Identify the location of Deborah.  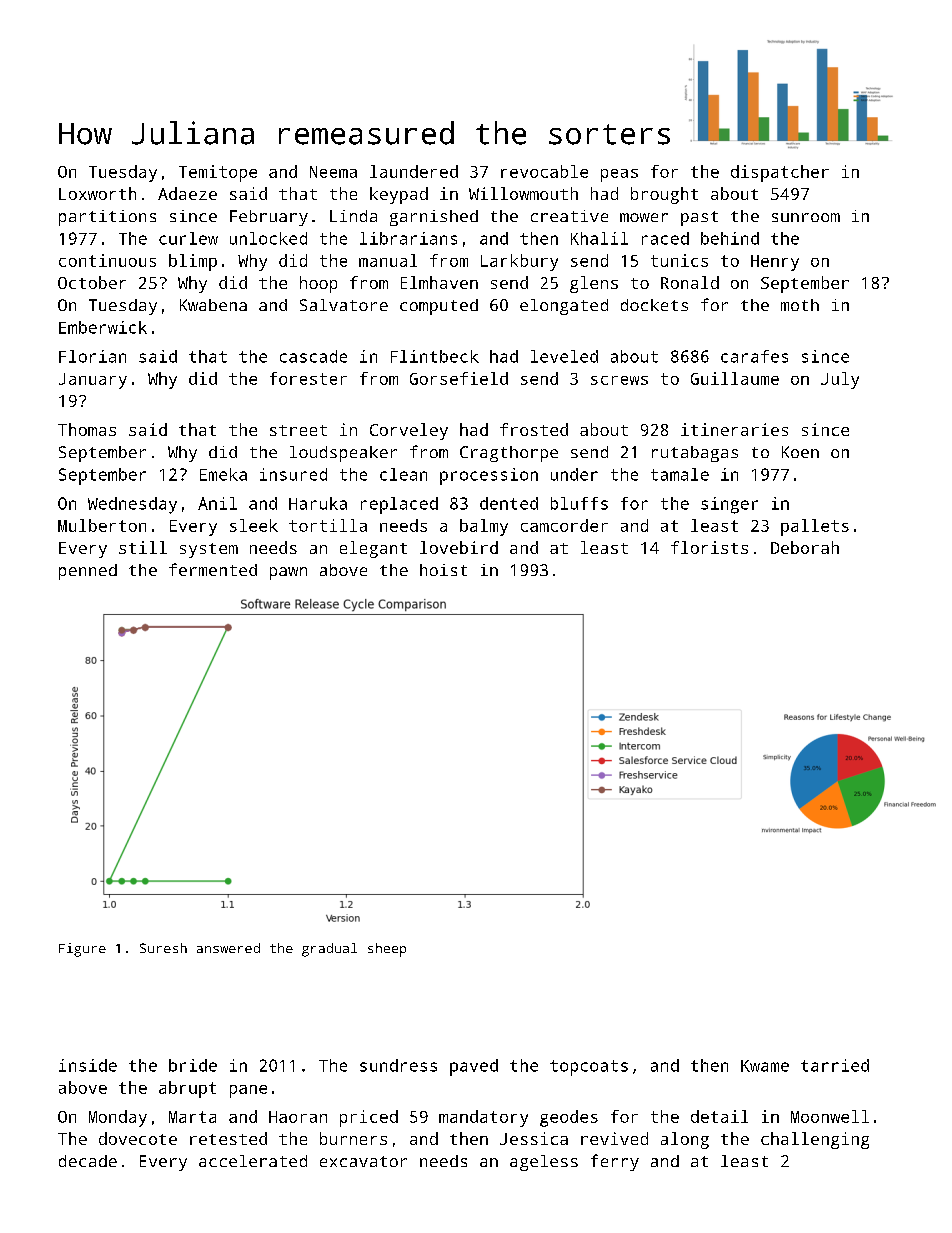
(805, 547).
